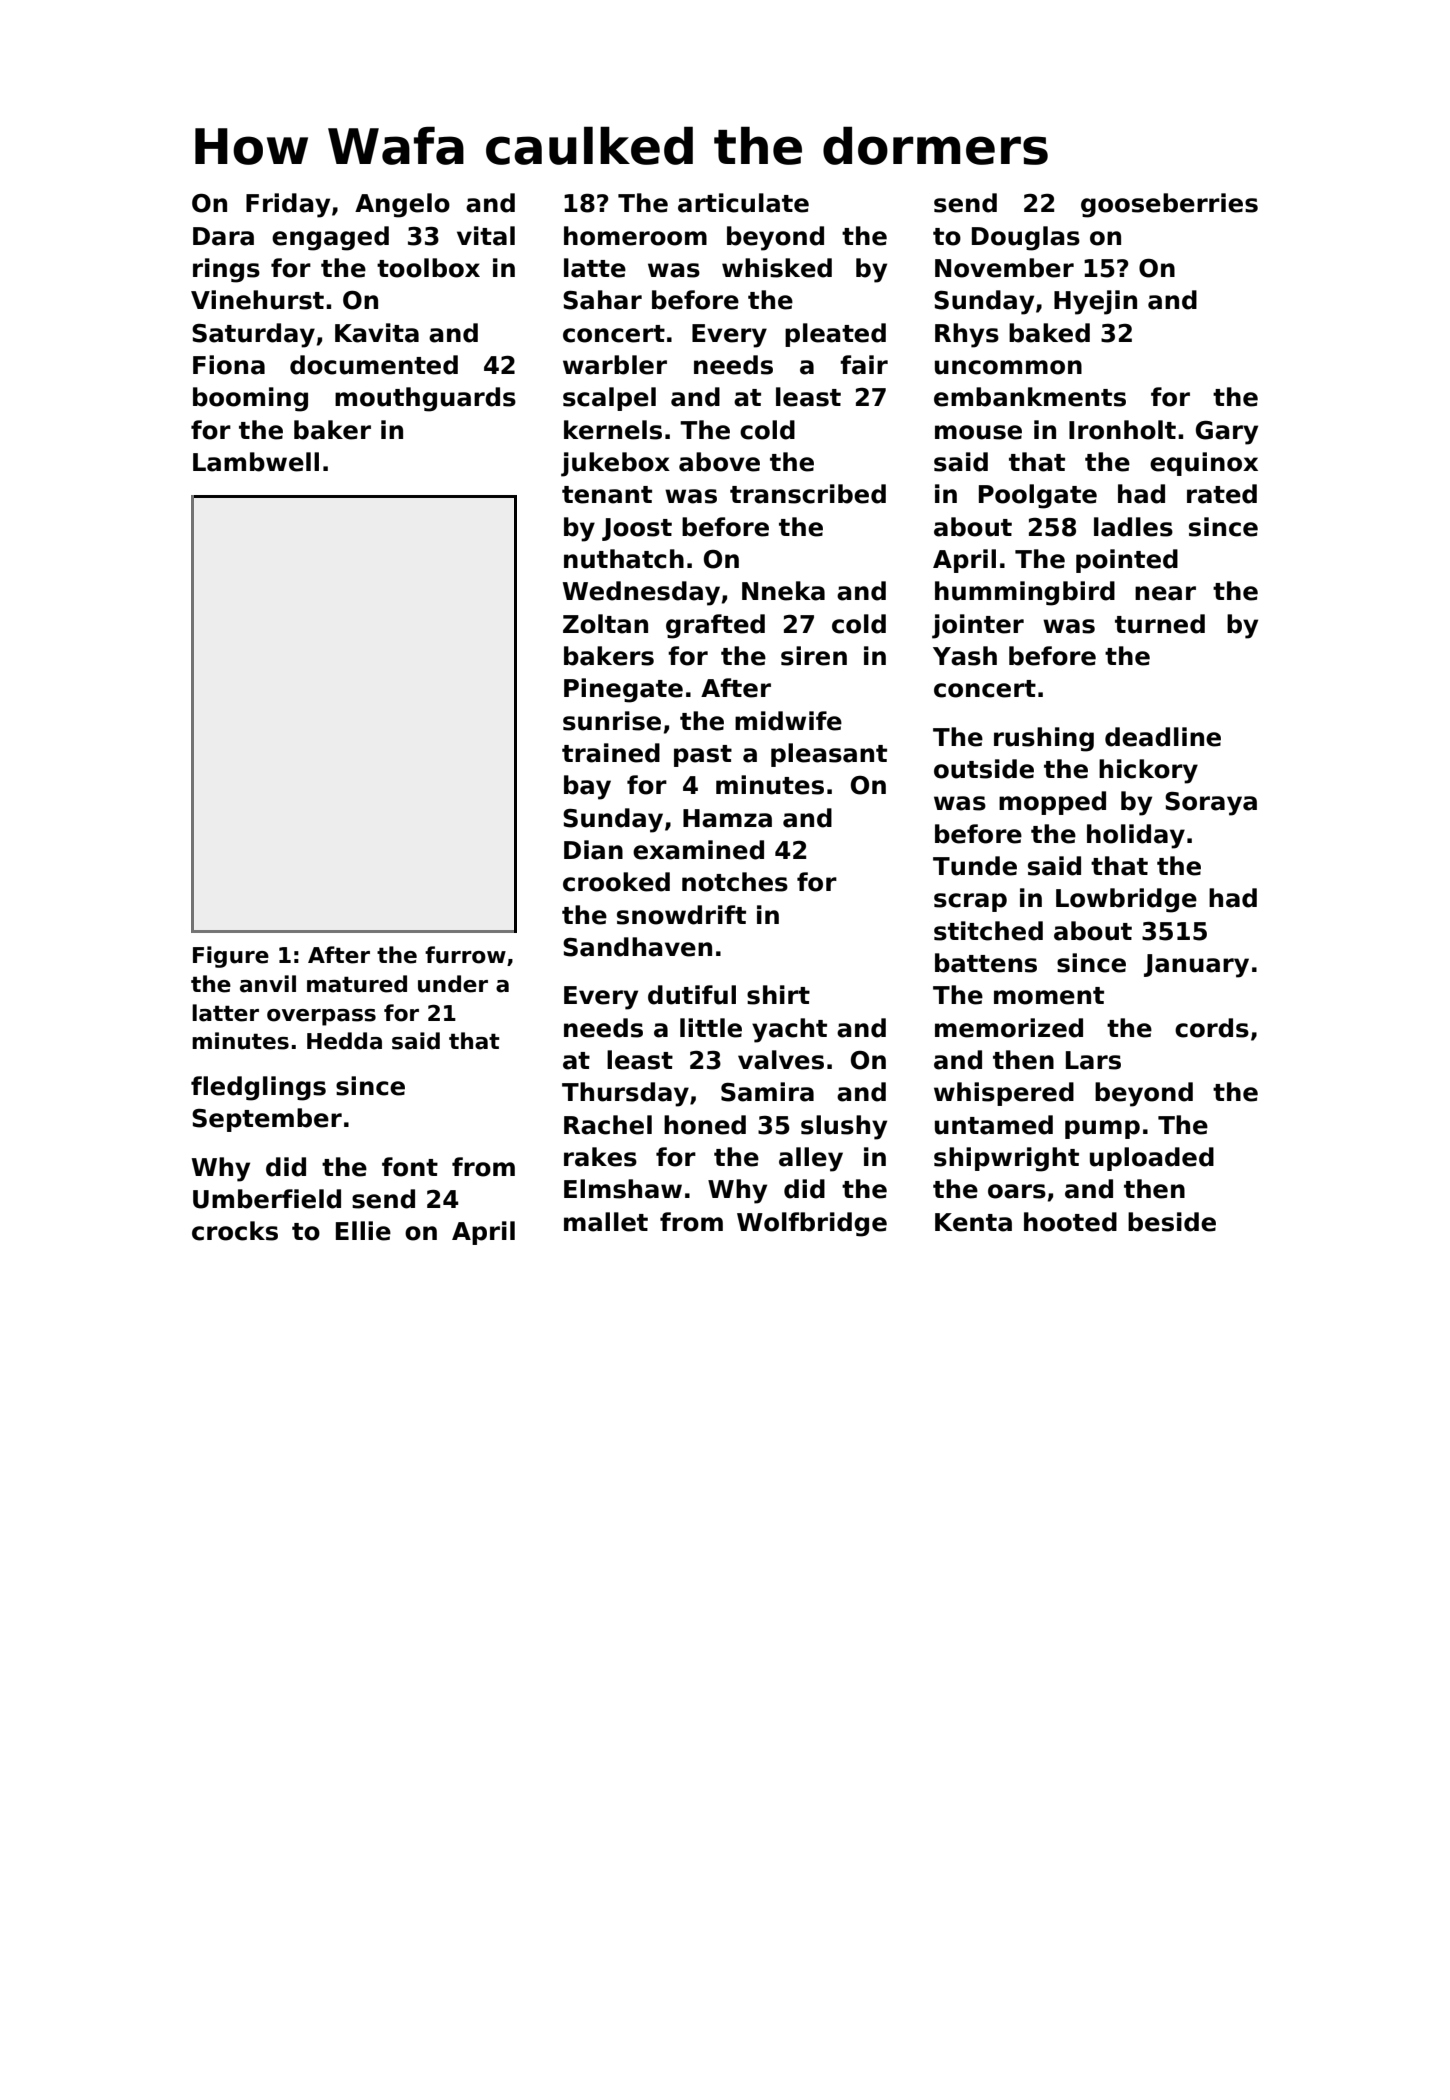 The height and width of the screenshot is (2100, 1450). I want to click on Figure, so click(231, 957).
